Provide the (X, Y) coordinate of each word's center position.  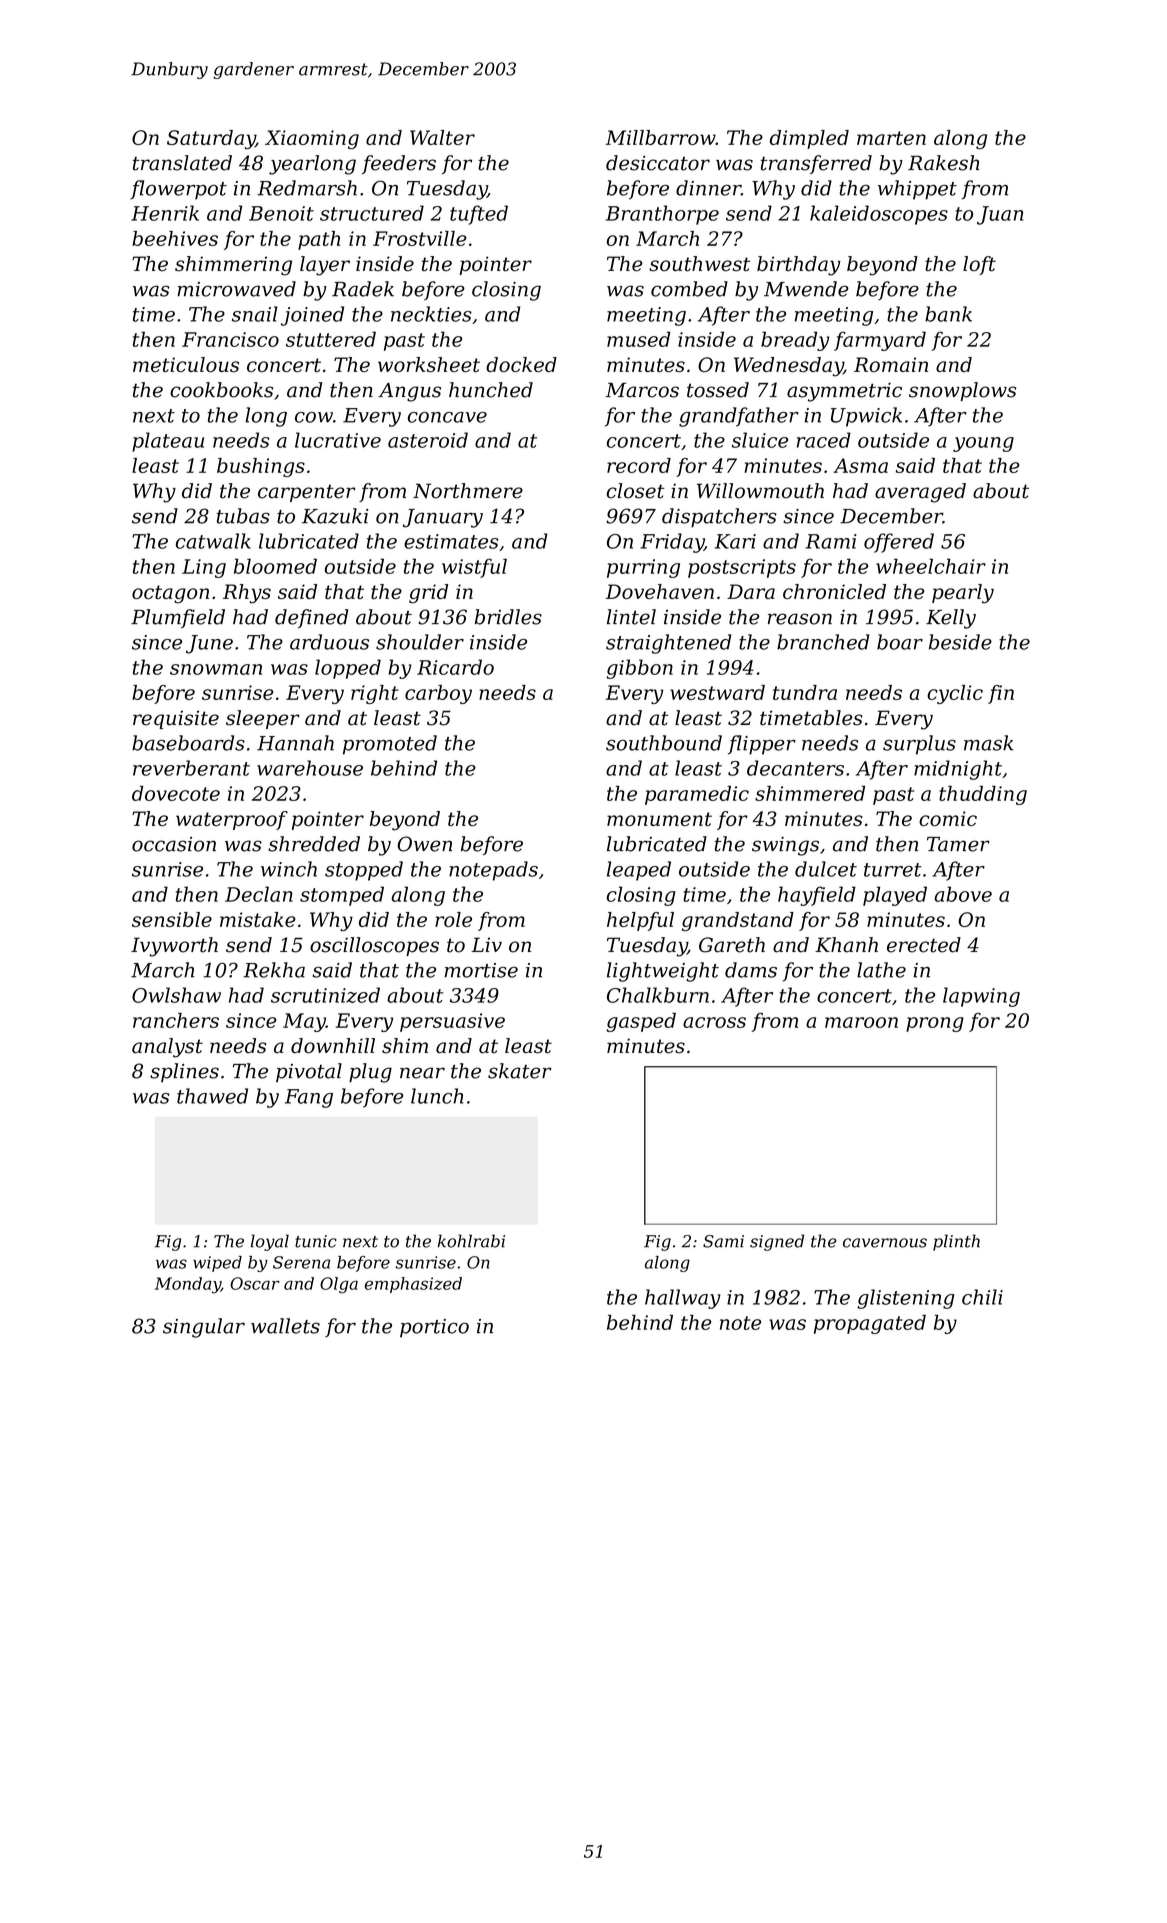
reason (800, 619)
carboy (438, 694)
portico (434, 1328)
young (983, 444)
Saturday (211, 139)
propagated (870, 1324)
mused (638, 339)
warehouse (310, 768)
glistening (905, 1299)
